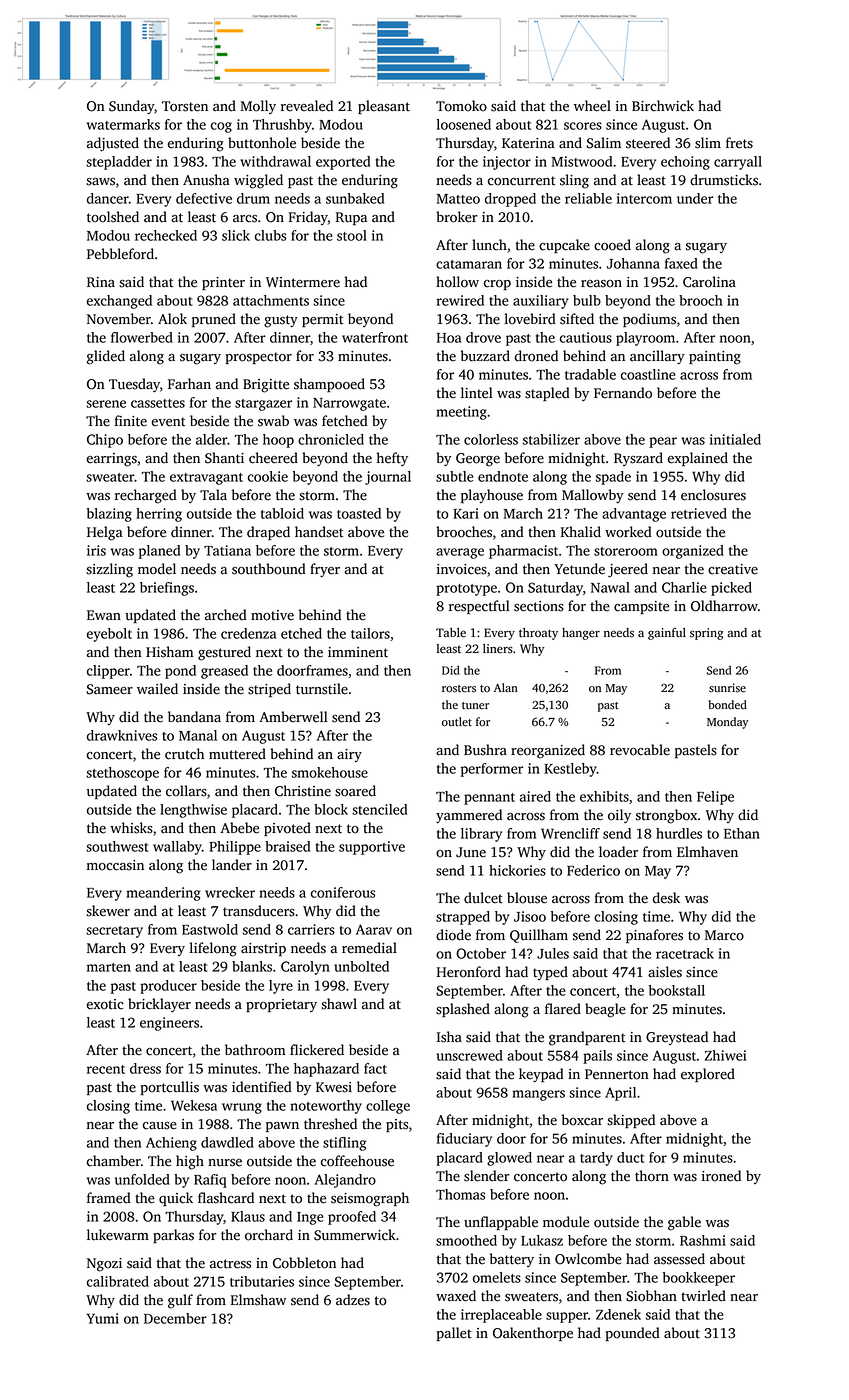 The height and width of the screenshot is (1400, 849). Describe the element at coordinates (681, 263) in the screenshot. I see `faxed` at that location.
